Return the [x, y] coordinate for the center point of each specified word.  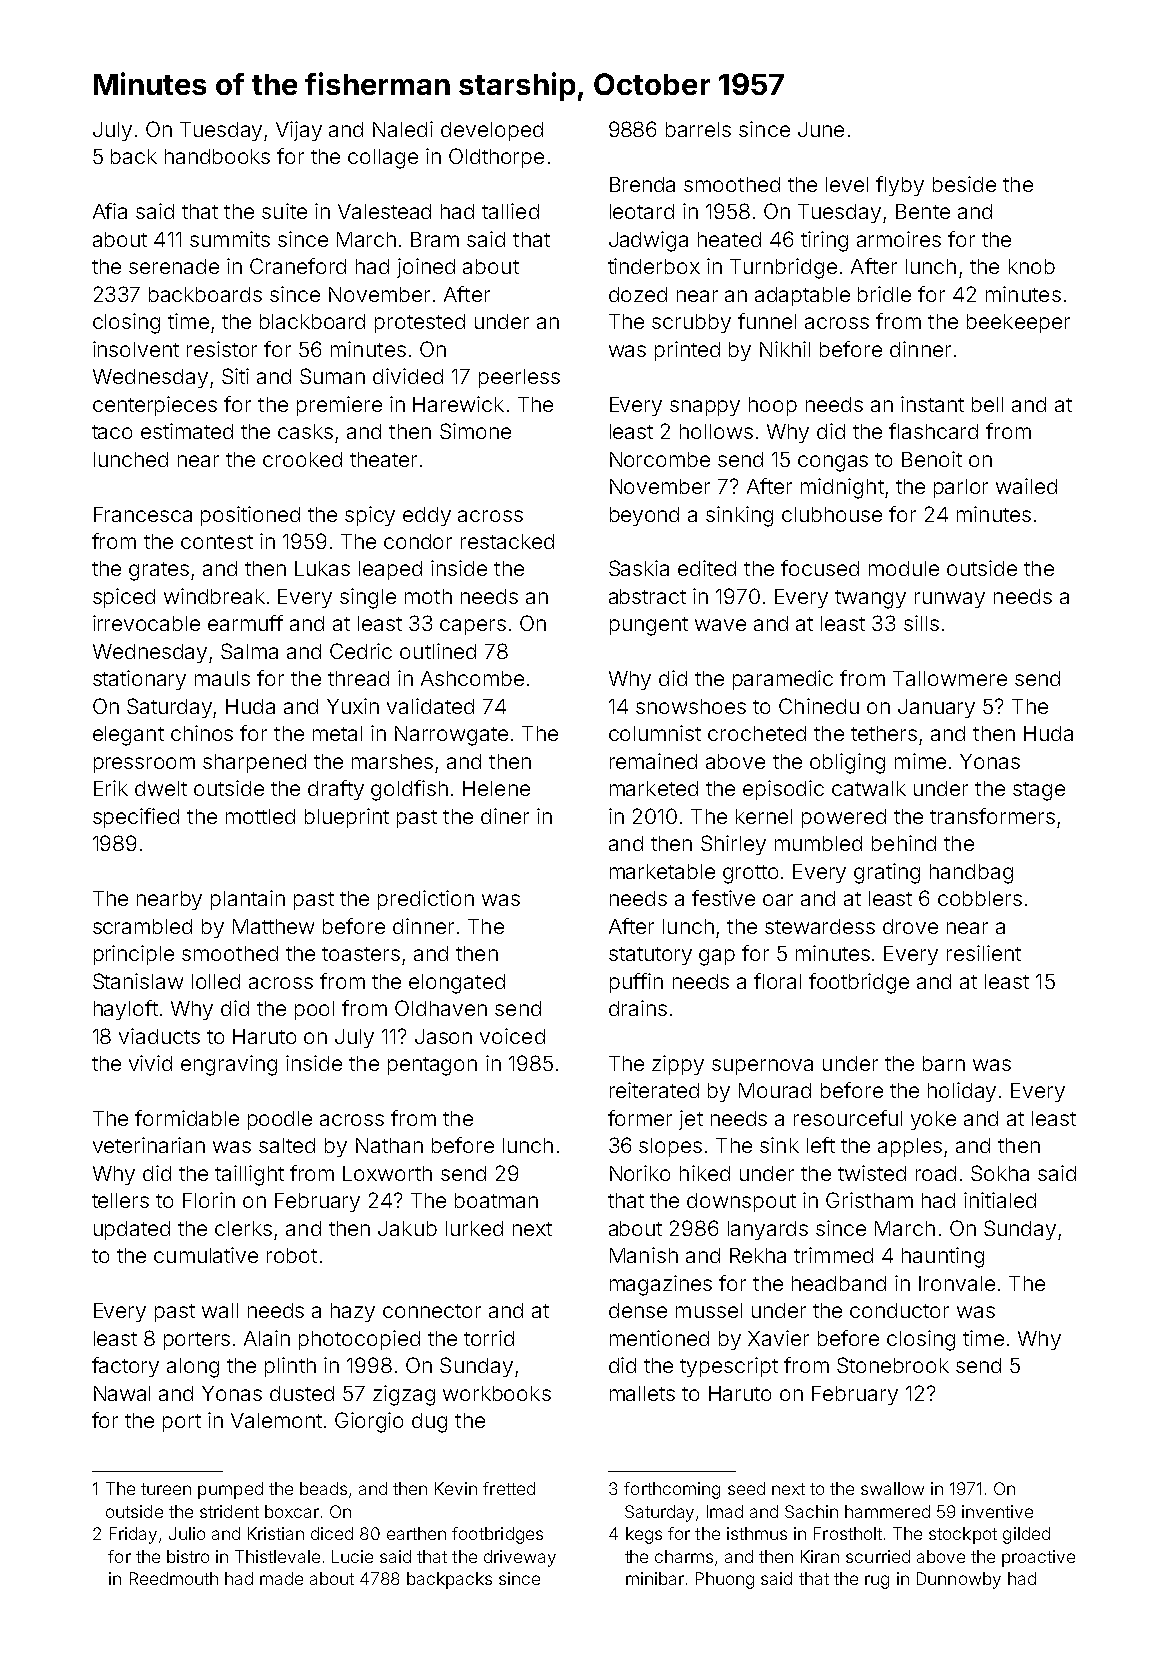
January [936, 708]
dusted [302, 1393]
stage [1039, 791]
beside [964, 184]
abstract [647, 596]
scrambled [142, 926]
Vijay [299, 131]
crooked [302, 459]
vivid [150, 1063]
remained [653, 761]
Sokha [1000, 1173]
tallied [510, 211]
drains [638, 1008]
